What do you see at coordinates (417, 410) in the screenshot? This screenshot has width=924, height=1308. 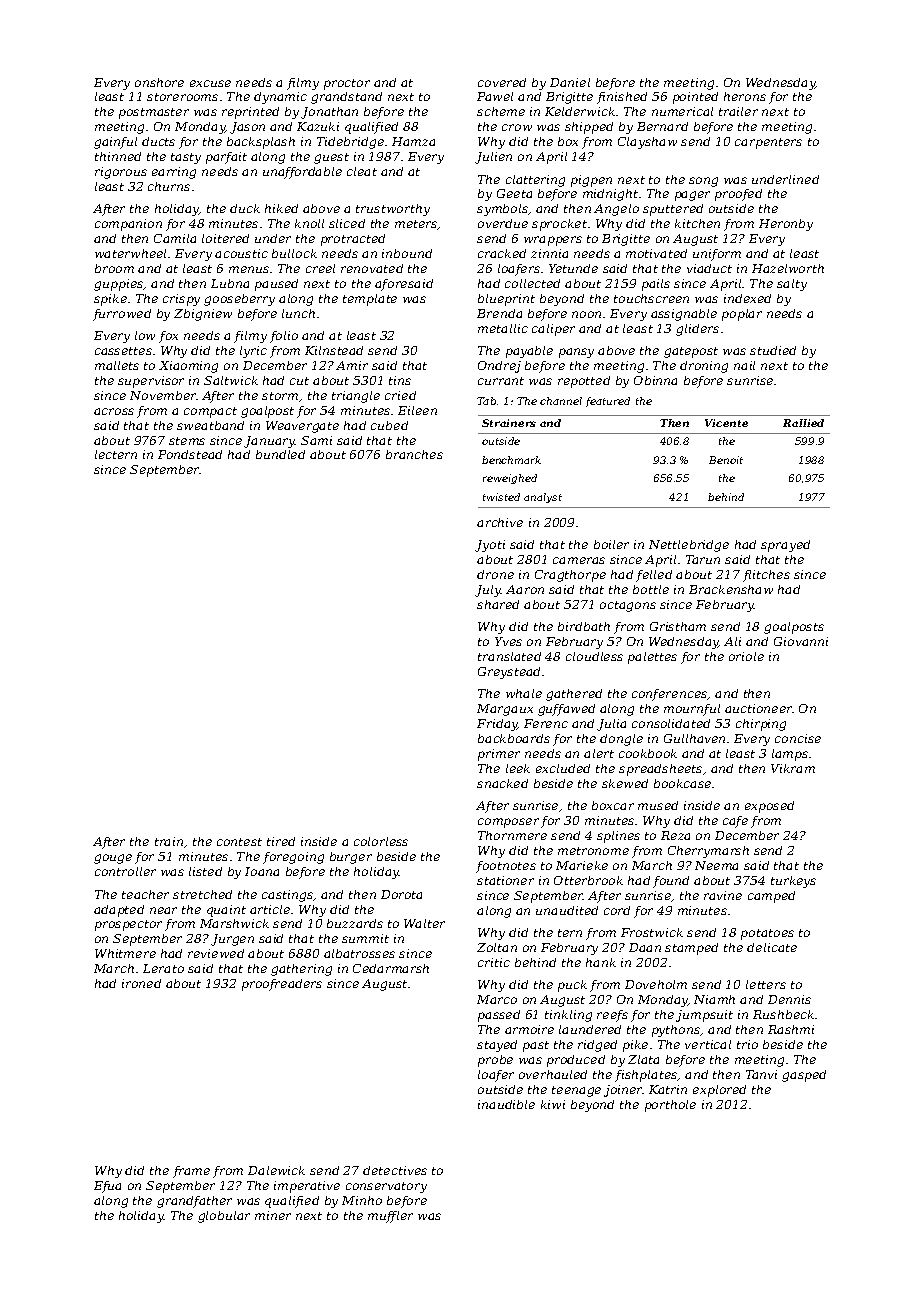 I see `Eileen` at bounding box center [417, 410].
